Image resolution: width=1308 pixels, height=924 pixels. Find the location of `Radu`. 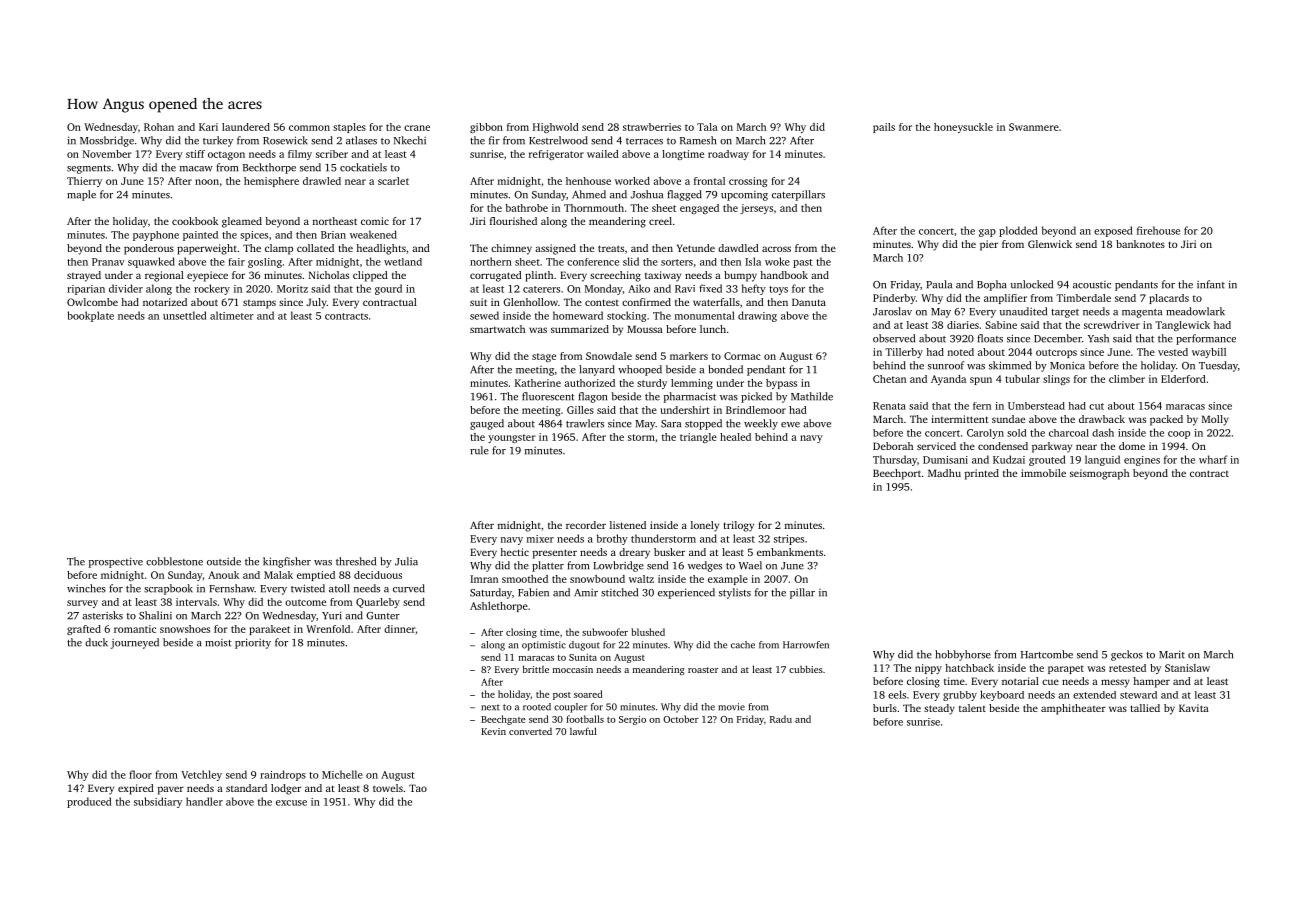

Radu is located at coordinates (781, 719).
